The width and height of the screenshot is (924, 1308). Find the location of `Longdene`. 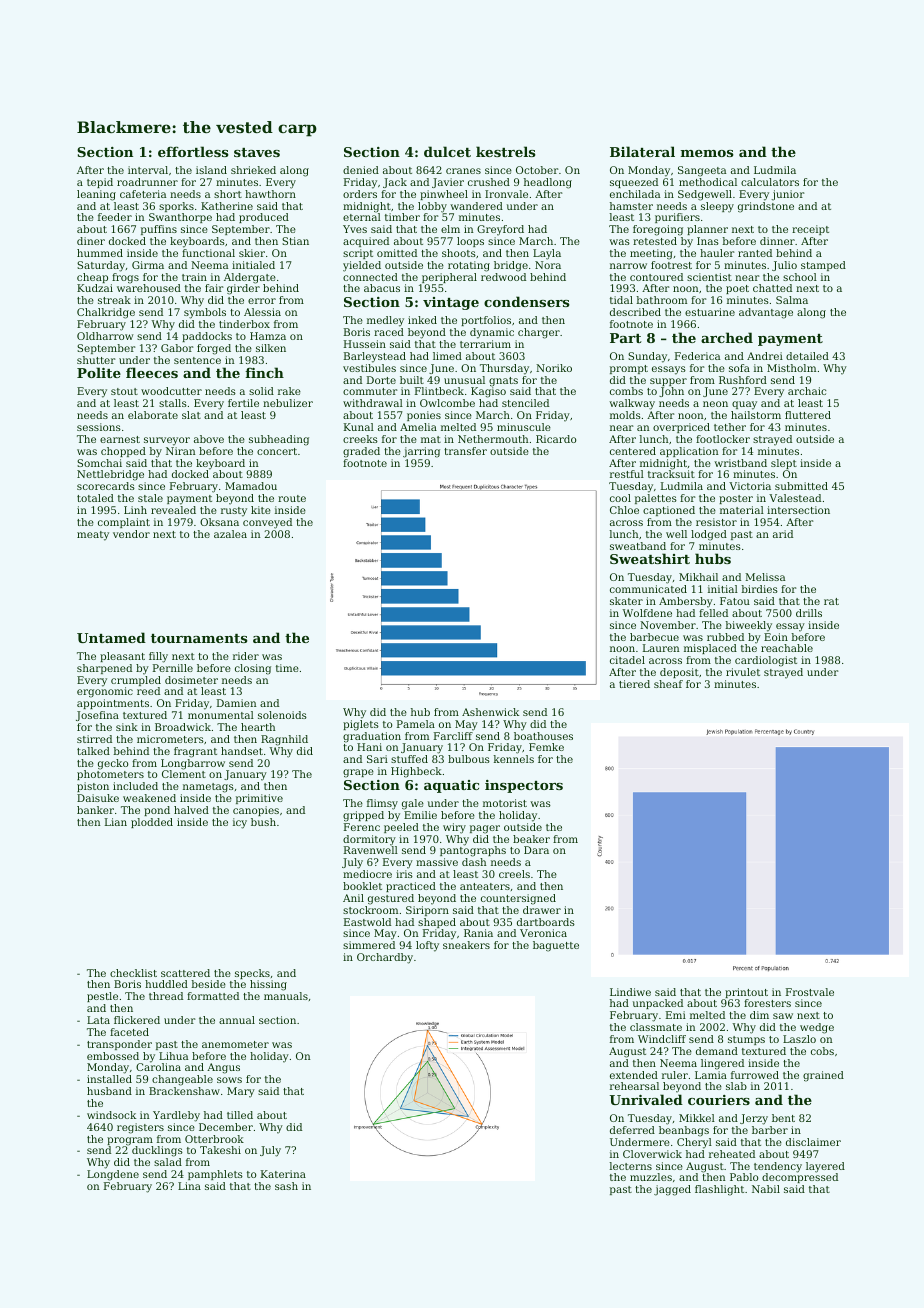

Longdene is located at coordinates (113, 1175).
